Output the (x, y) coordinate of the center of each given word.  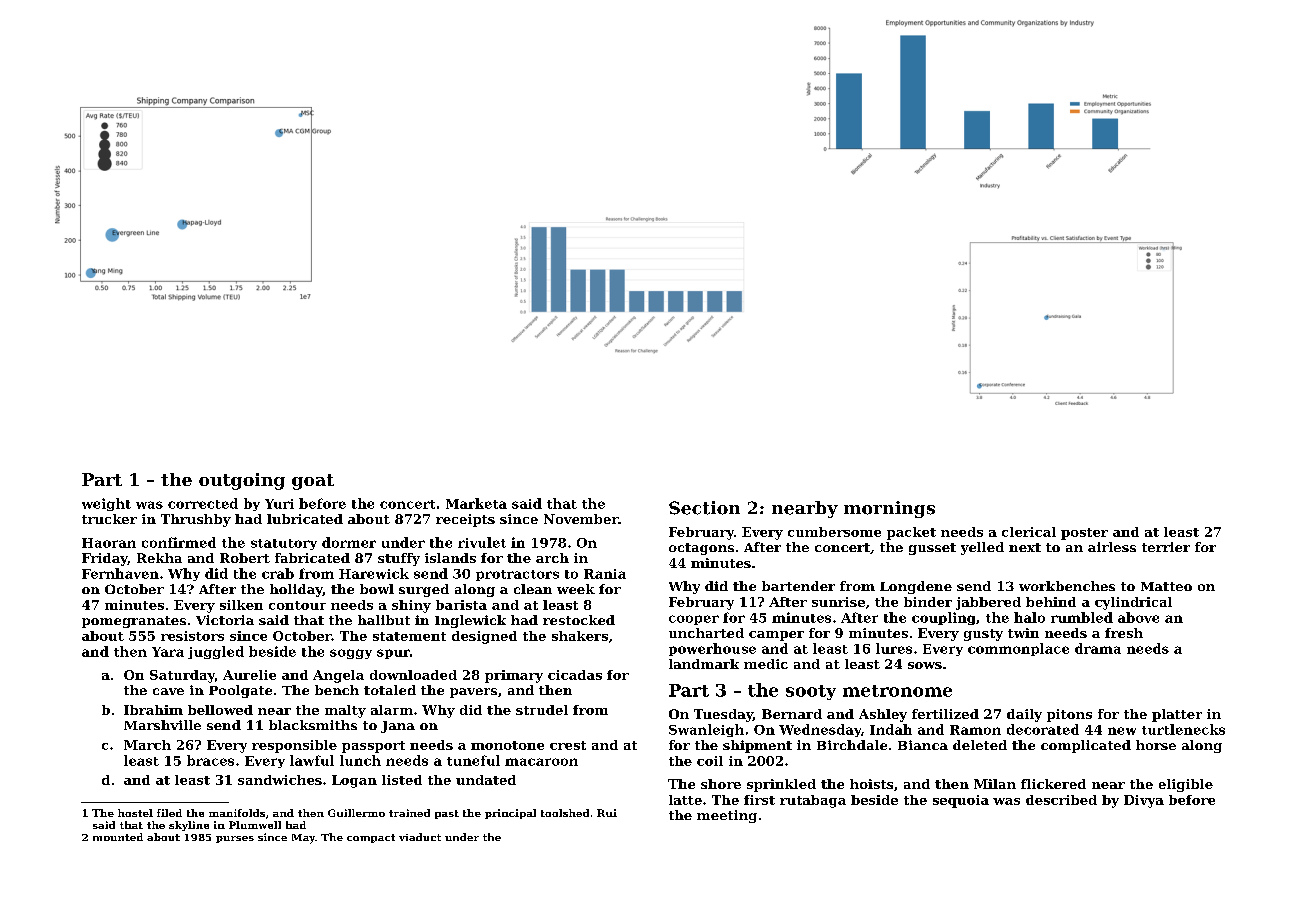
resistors (192, 636)
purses (235, 839)
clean (533, 589)
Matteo (1166, 586)
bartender (798, 586)
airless (1112, 547)
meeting (727, 816)
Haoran (109, 543)
